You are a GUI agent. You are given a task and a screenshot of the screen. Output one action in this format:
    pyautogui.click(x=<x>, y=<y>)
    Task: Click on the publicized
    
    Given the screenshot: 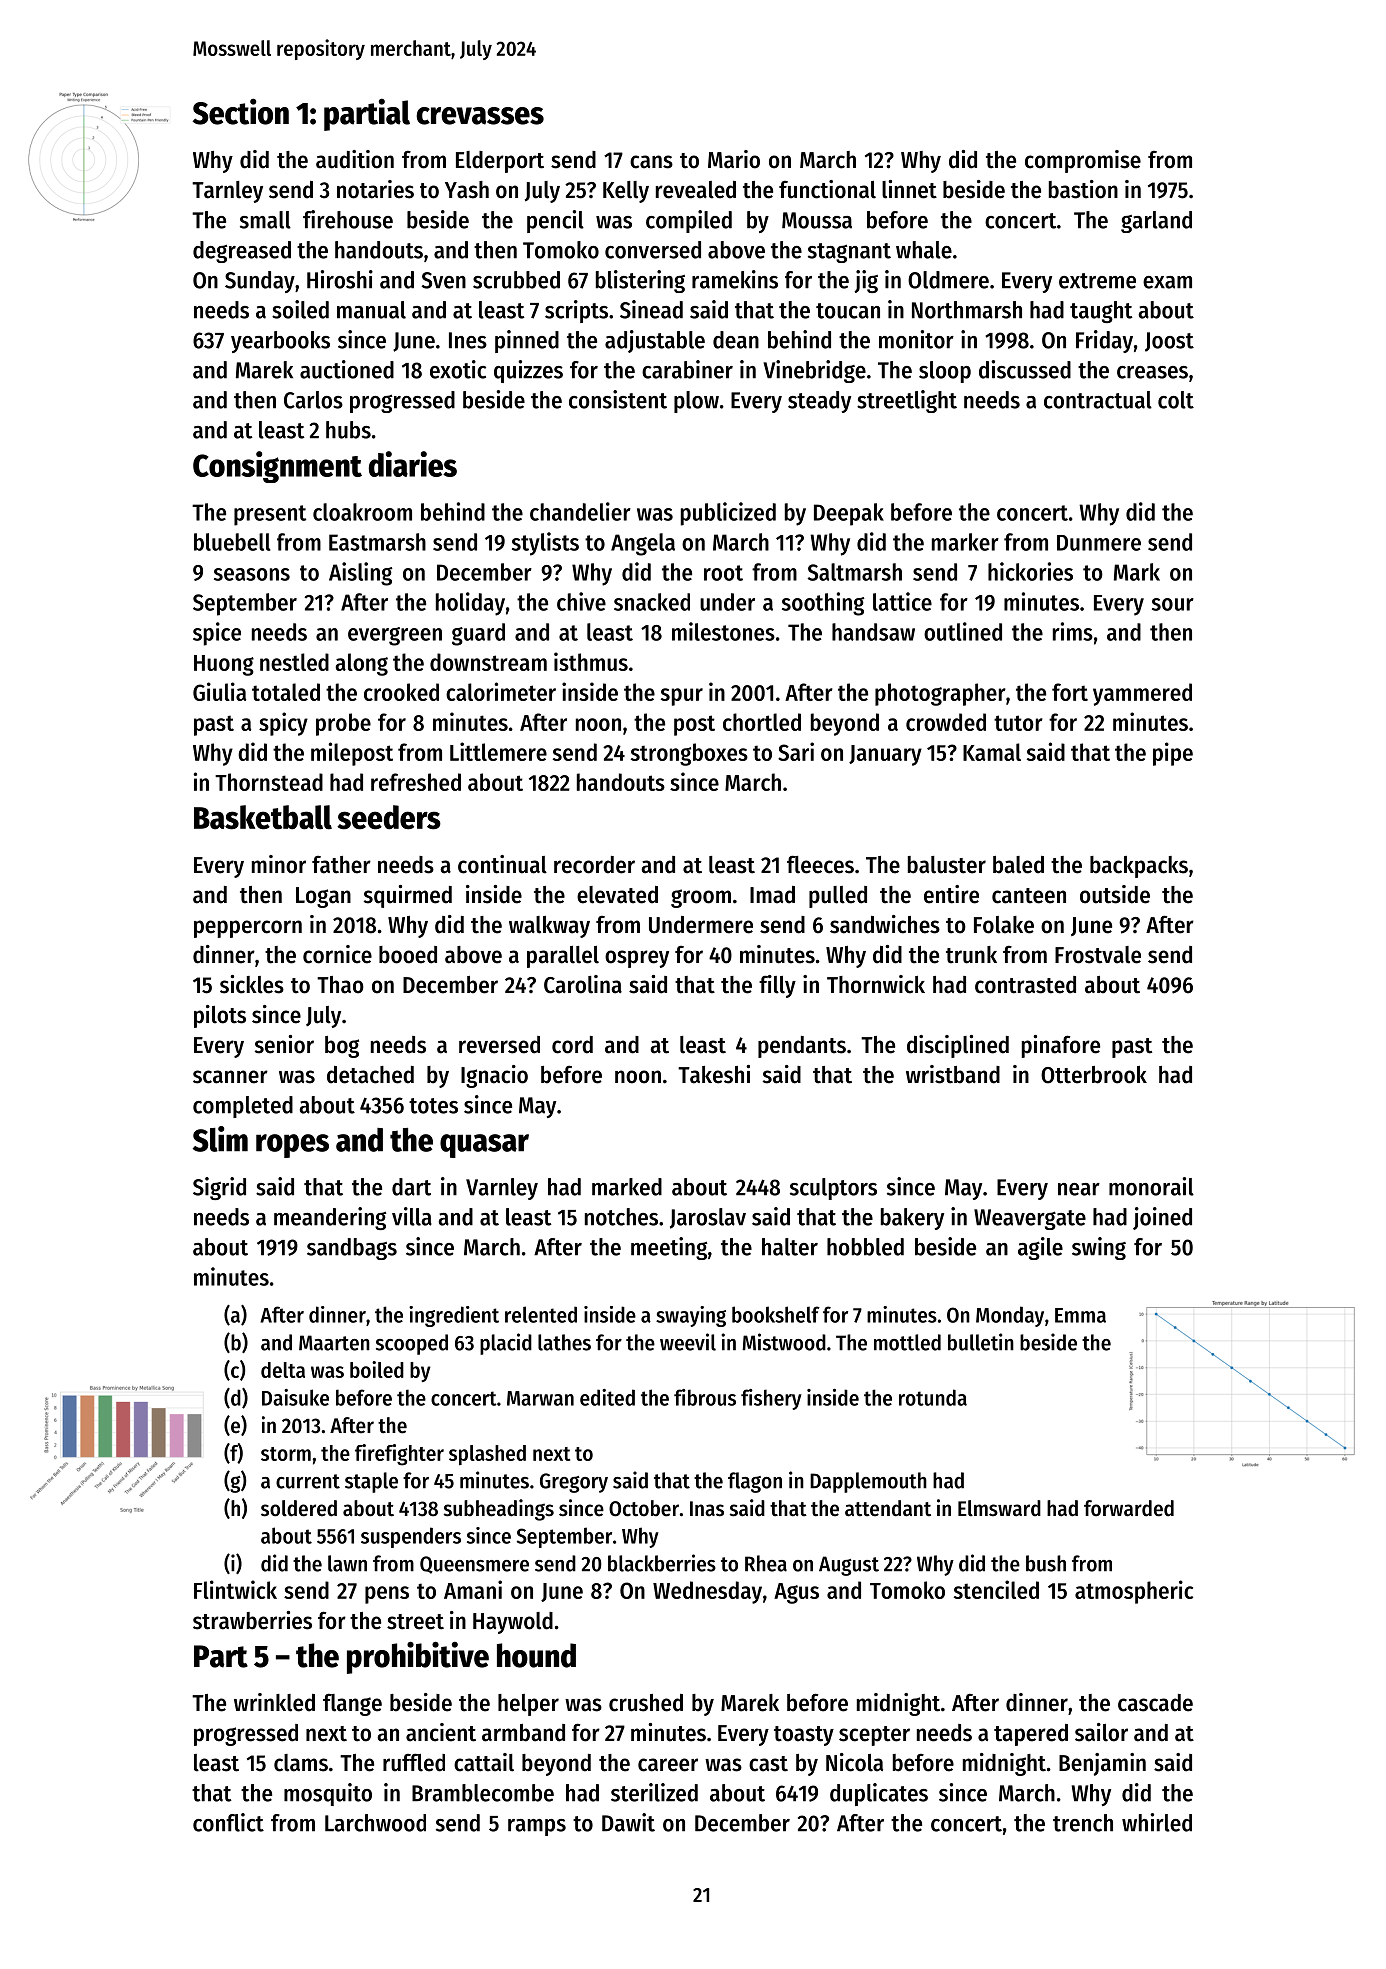 What is the action you would take?
    pyautogui.click(x=728, y=514)
